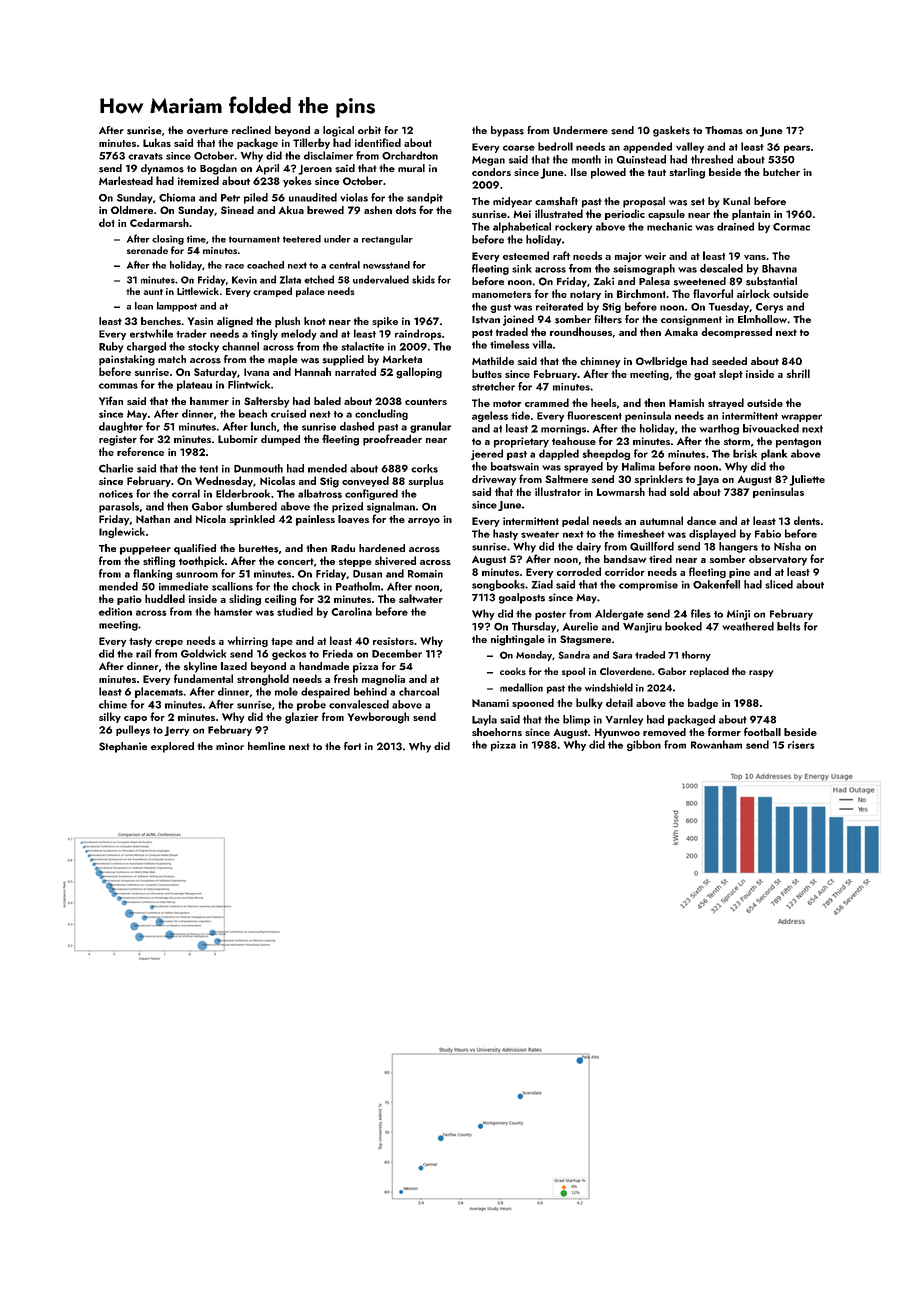  What do you see at coordinates (115, 611) in the screenshot?
I see `edition` at bounding box center [115, 611].
